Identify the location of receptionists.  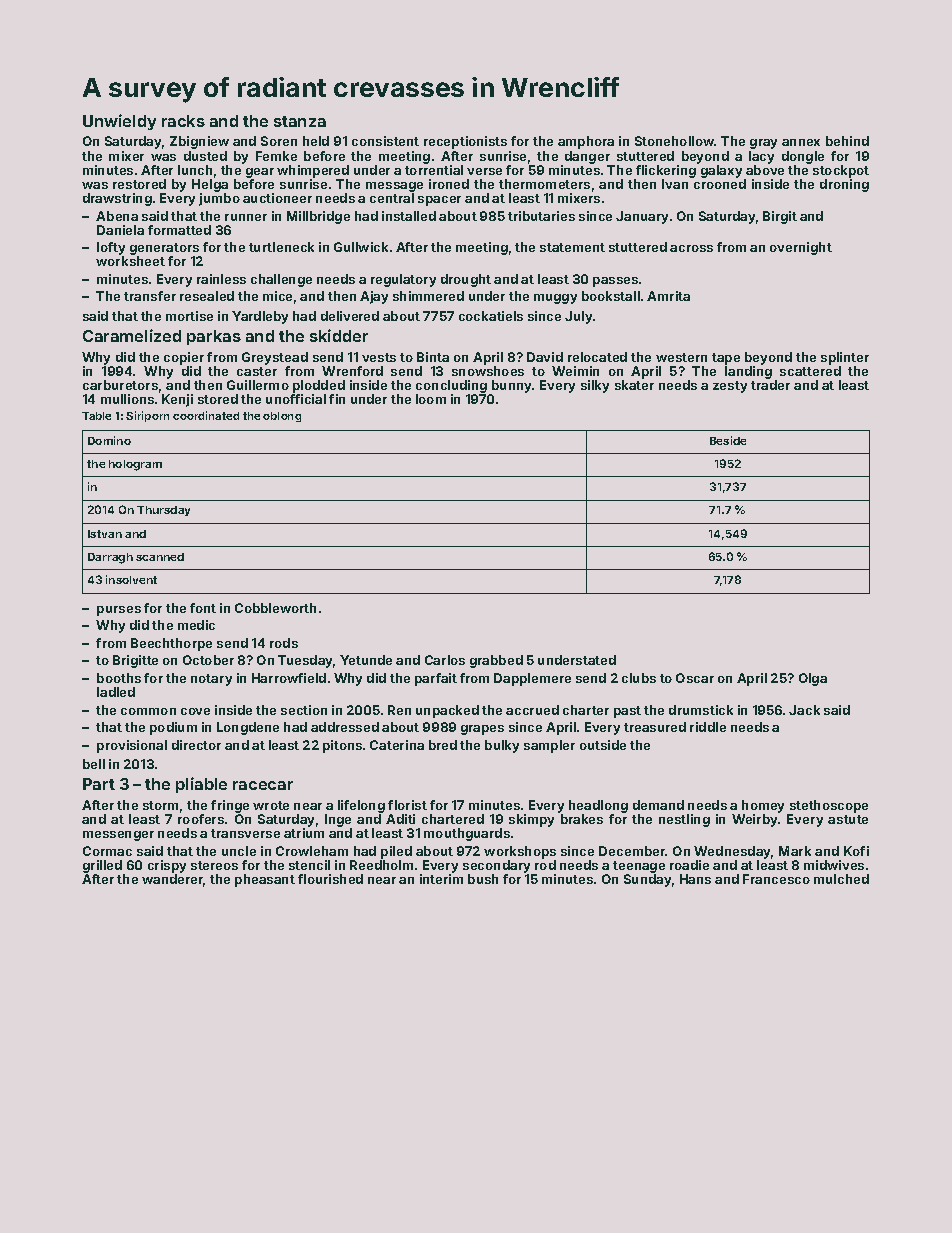
(465, 142).
